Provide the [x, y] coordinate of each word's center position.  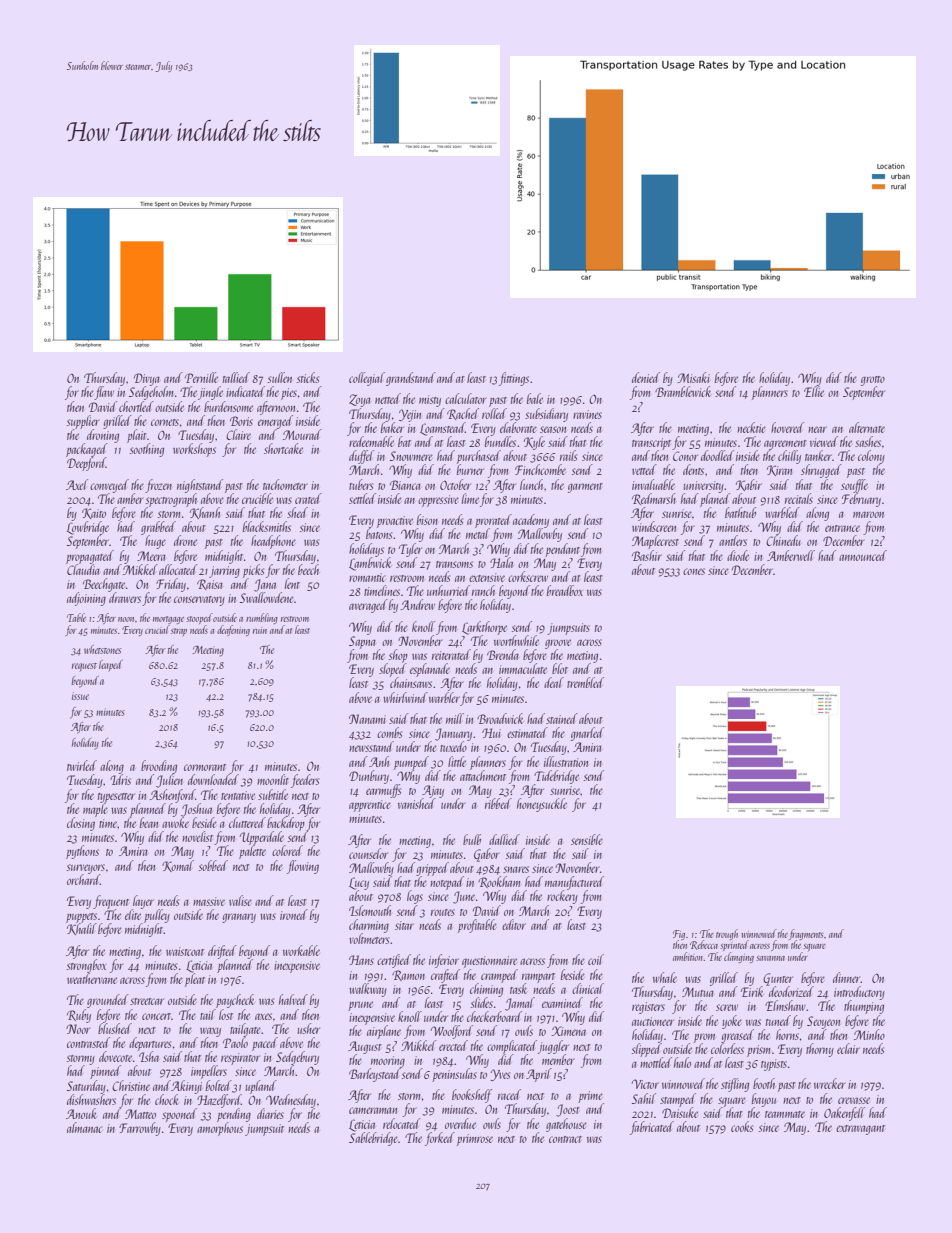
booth [764, 1083]
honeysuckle [542, 805]
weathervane [92, 978]
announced [863, 555]
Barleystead [375, 1075]
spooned [179, 1115]
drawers [125, 597]
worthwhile [516, 640]
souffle [854, 486]
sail [580, 853]
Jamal [520, 1004]
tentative [238, 795]
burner [470, 470]
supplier [83, 422]
